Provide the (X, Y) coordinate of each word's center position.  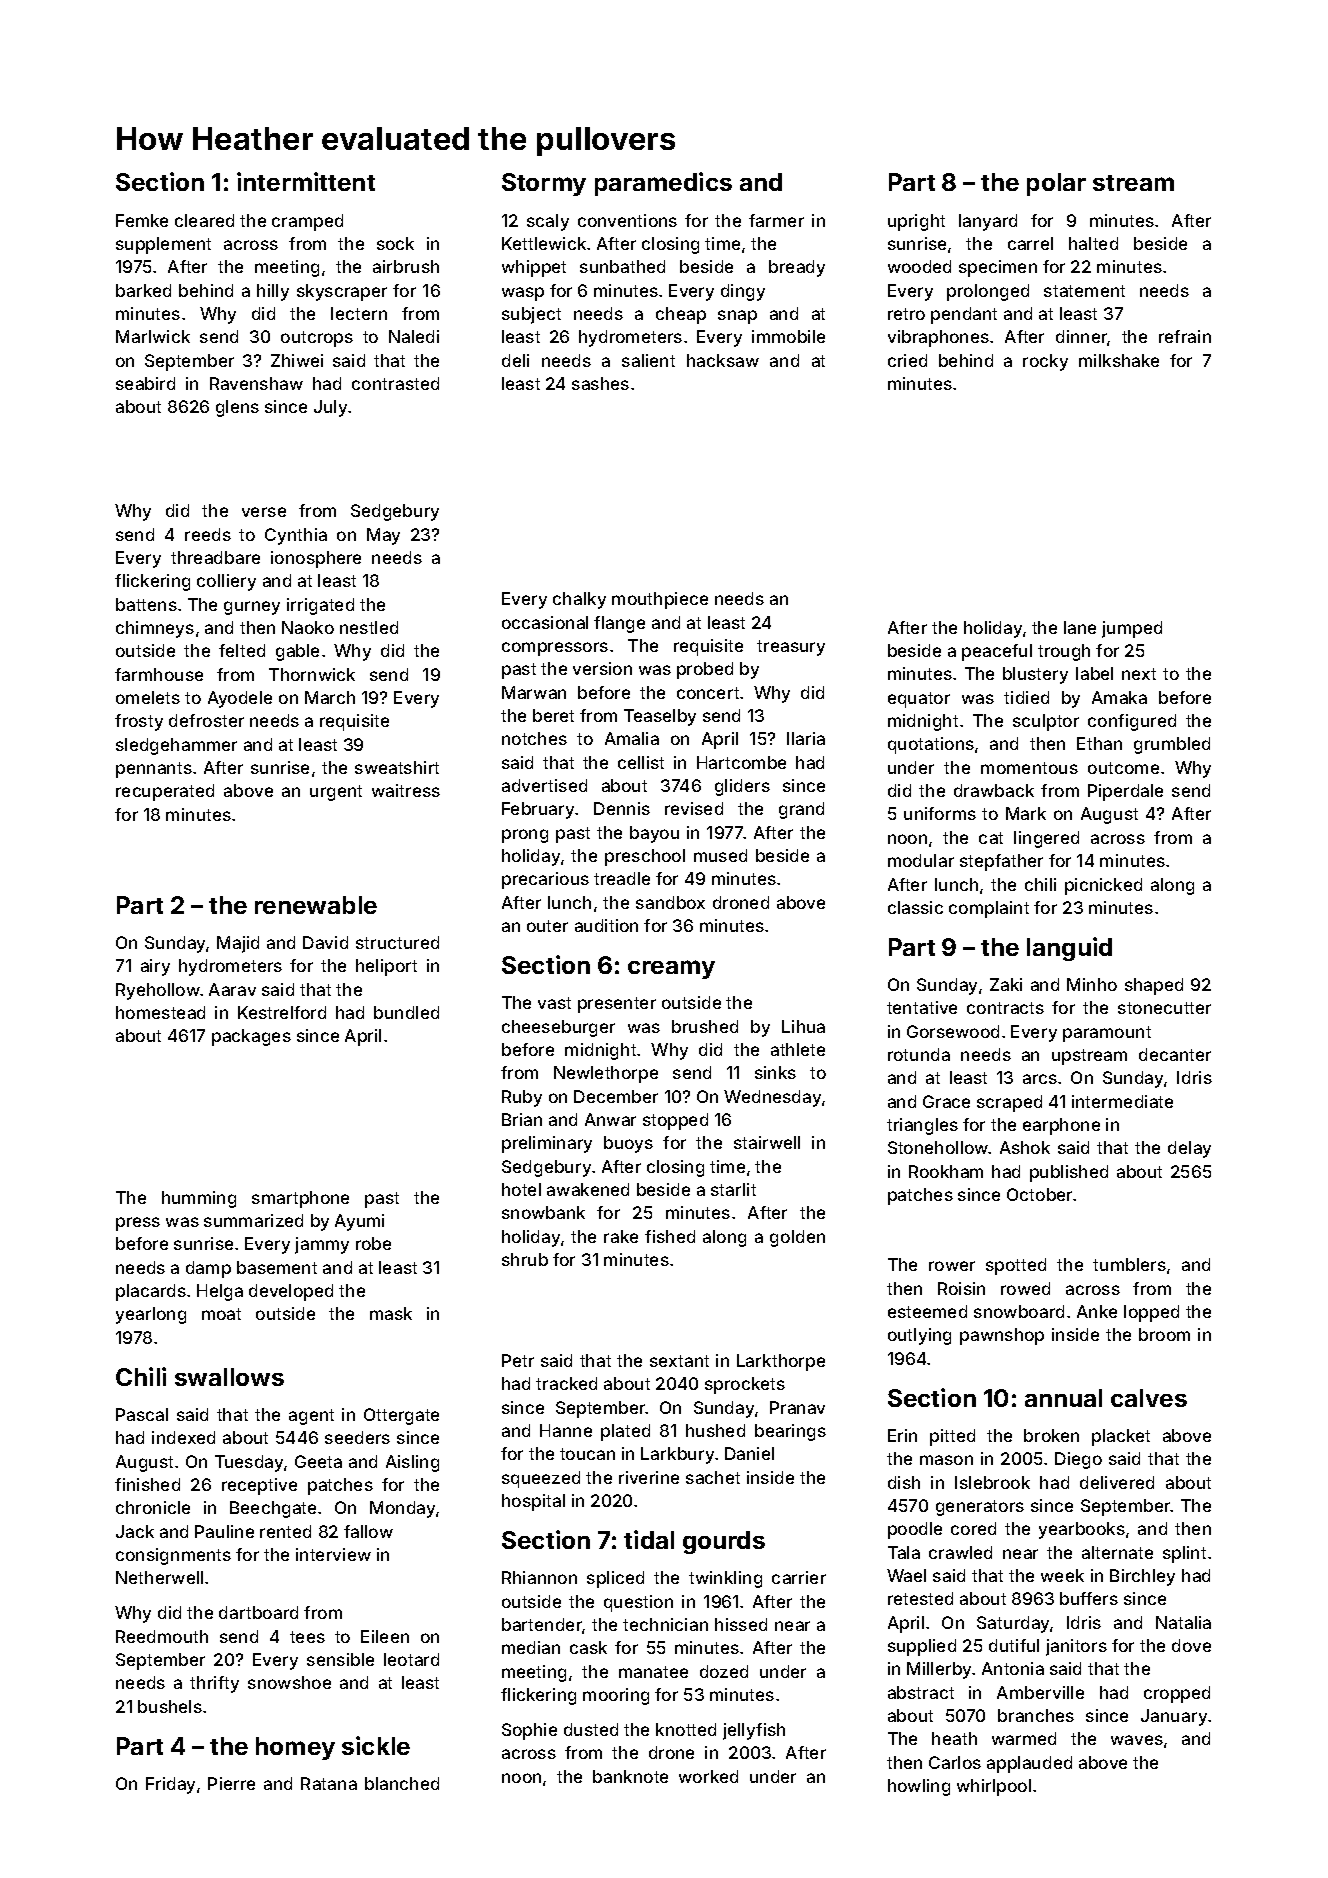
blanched (402, 1783)
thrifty (214, 1684)
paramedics (663, 184)
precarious (545, 880)
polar (1056, 184)
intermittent (306, 181)
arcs (1040, 1079)
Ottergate (401, 1416)
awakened (588, 1189)
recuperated (165, 792)
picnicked (1103, 886)
